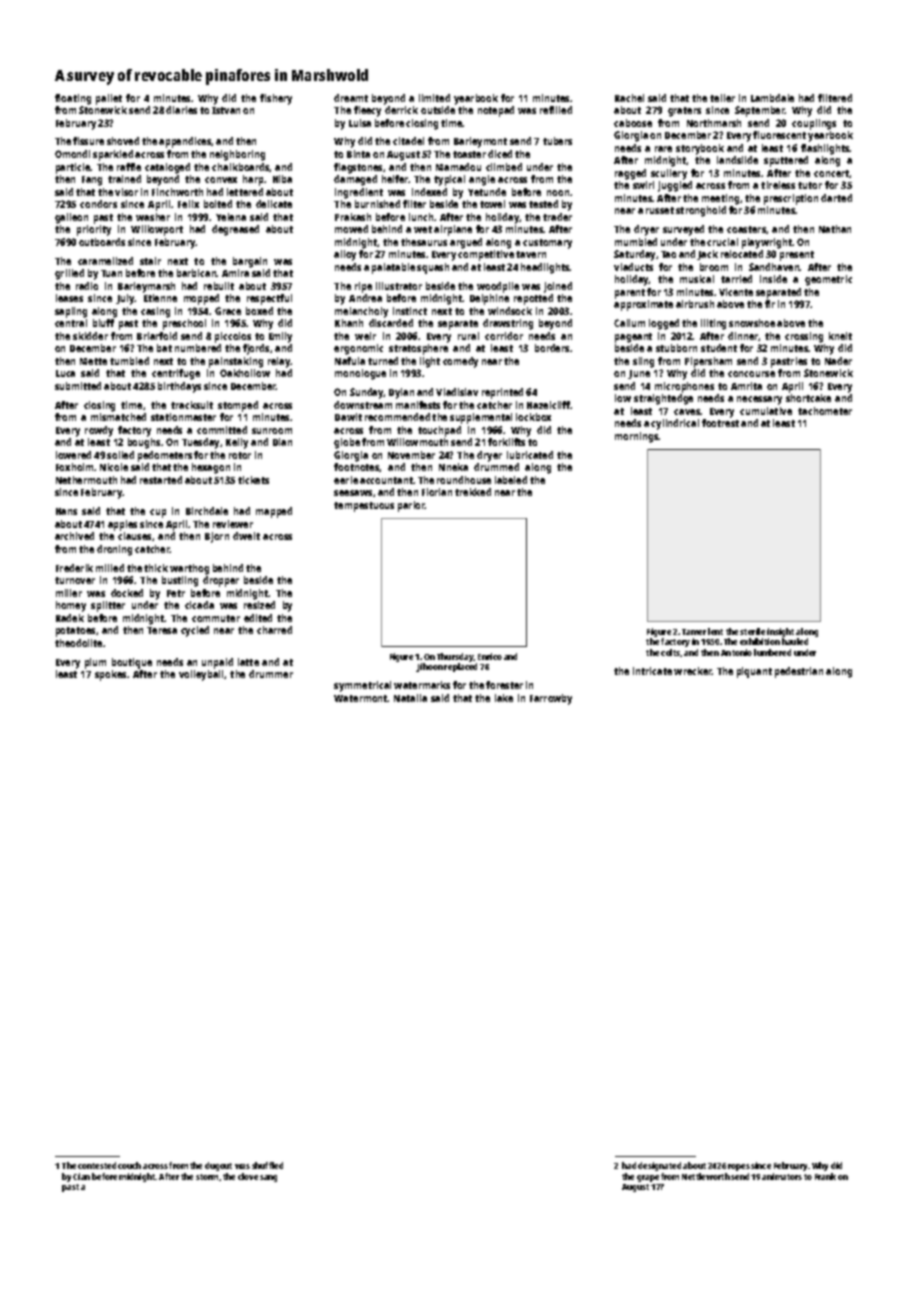 The image size is (908, 1316). I want to click on diaries, so click(181, 110).
